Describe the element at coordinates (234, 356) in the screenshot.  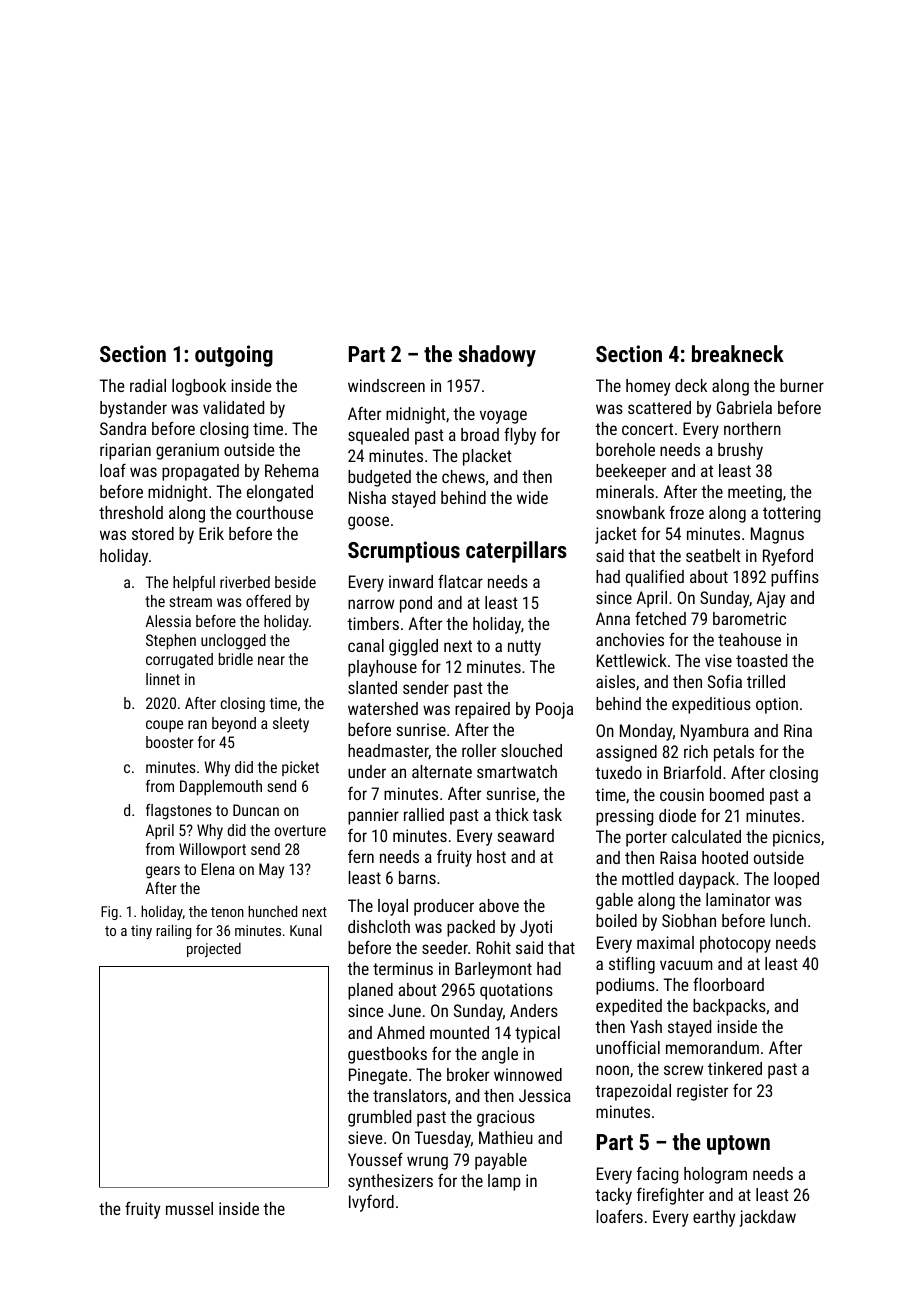
I see `outgoing` at that location.
